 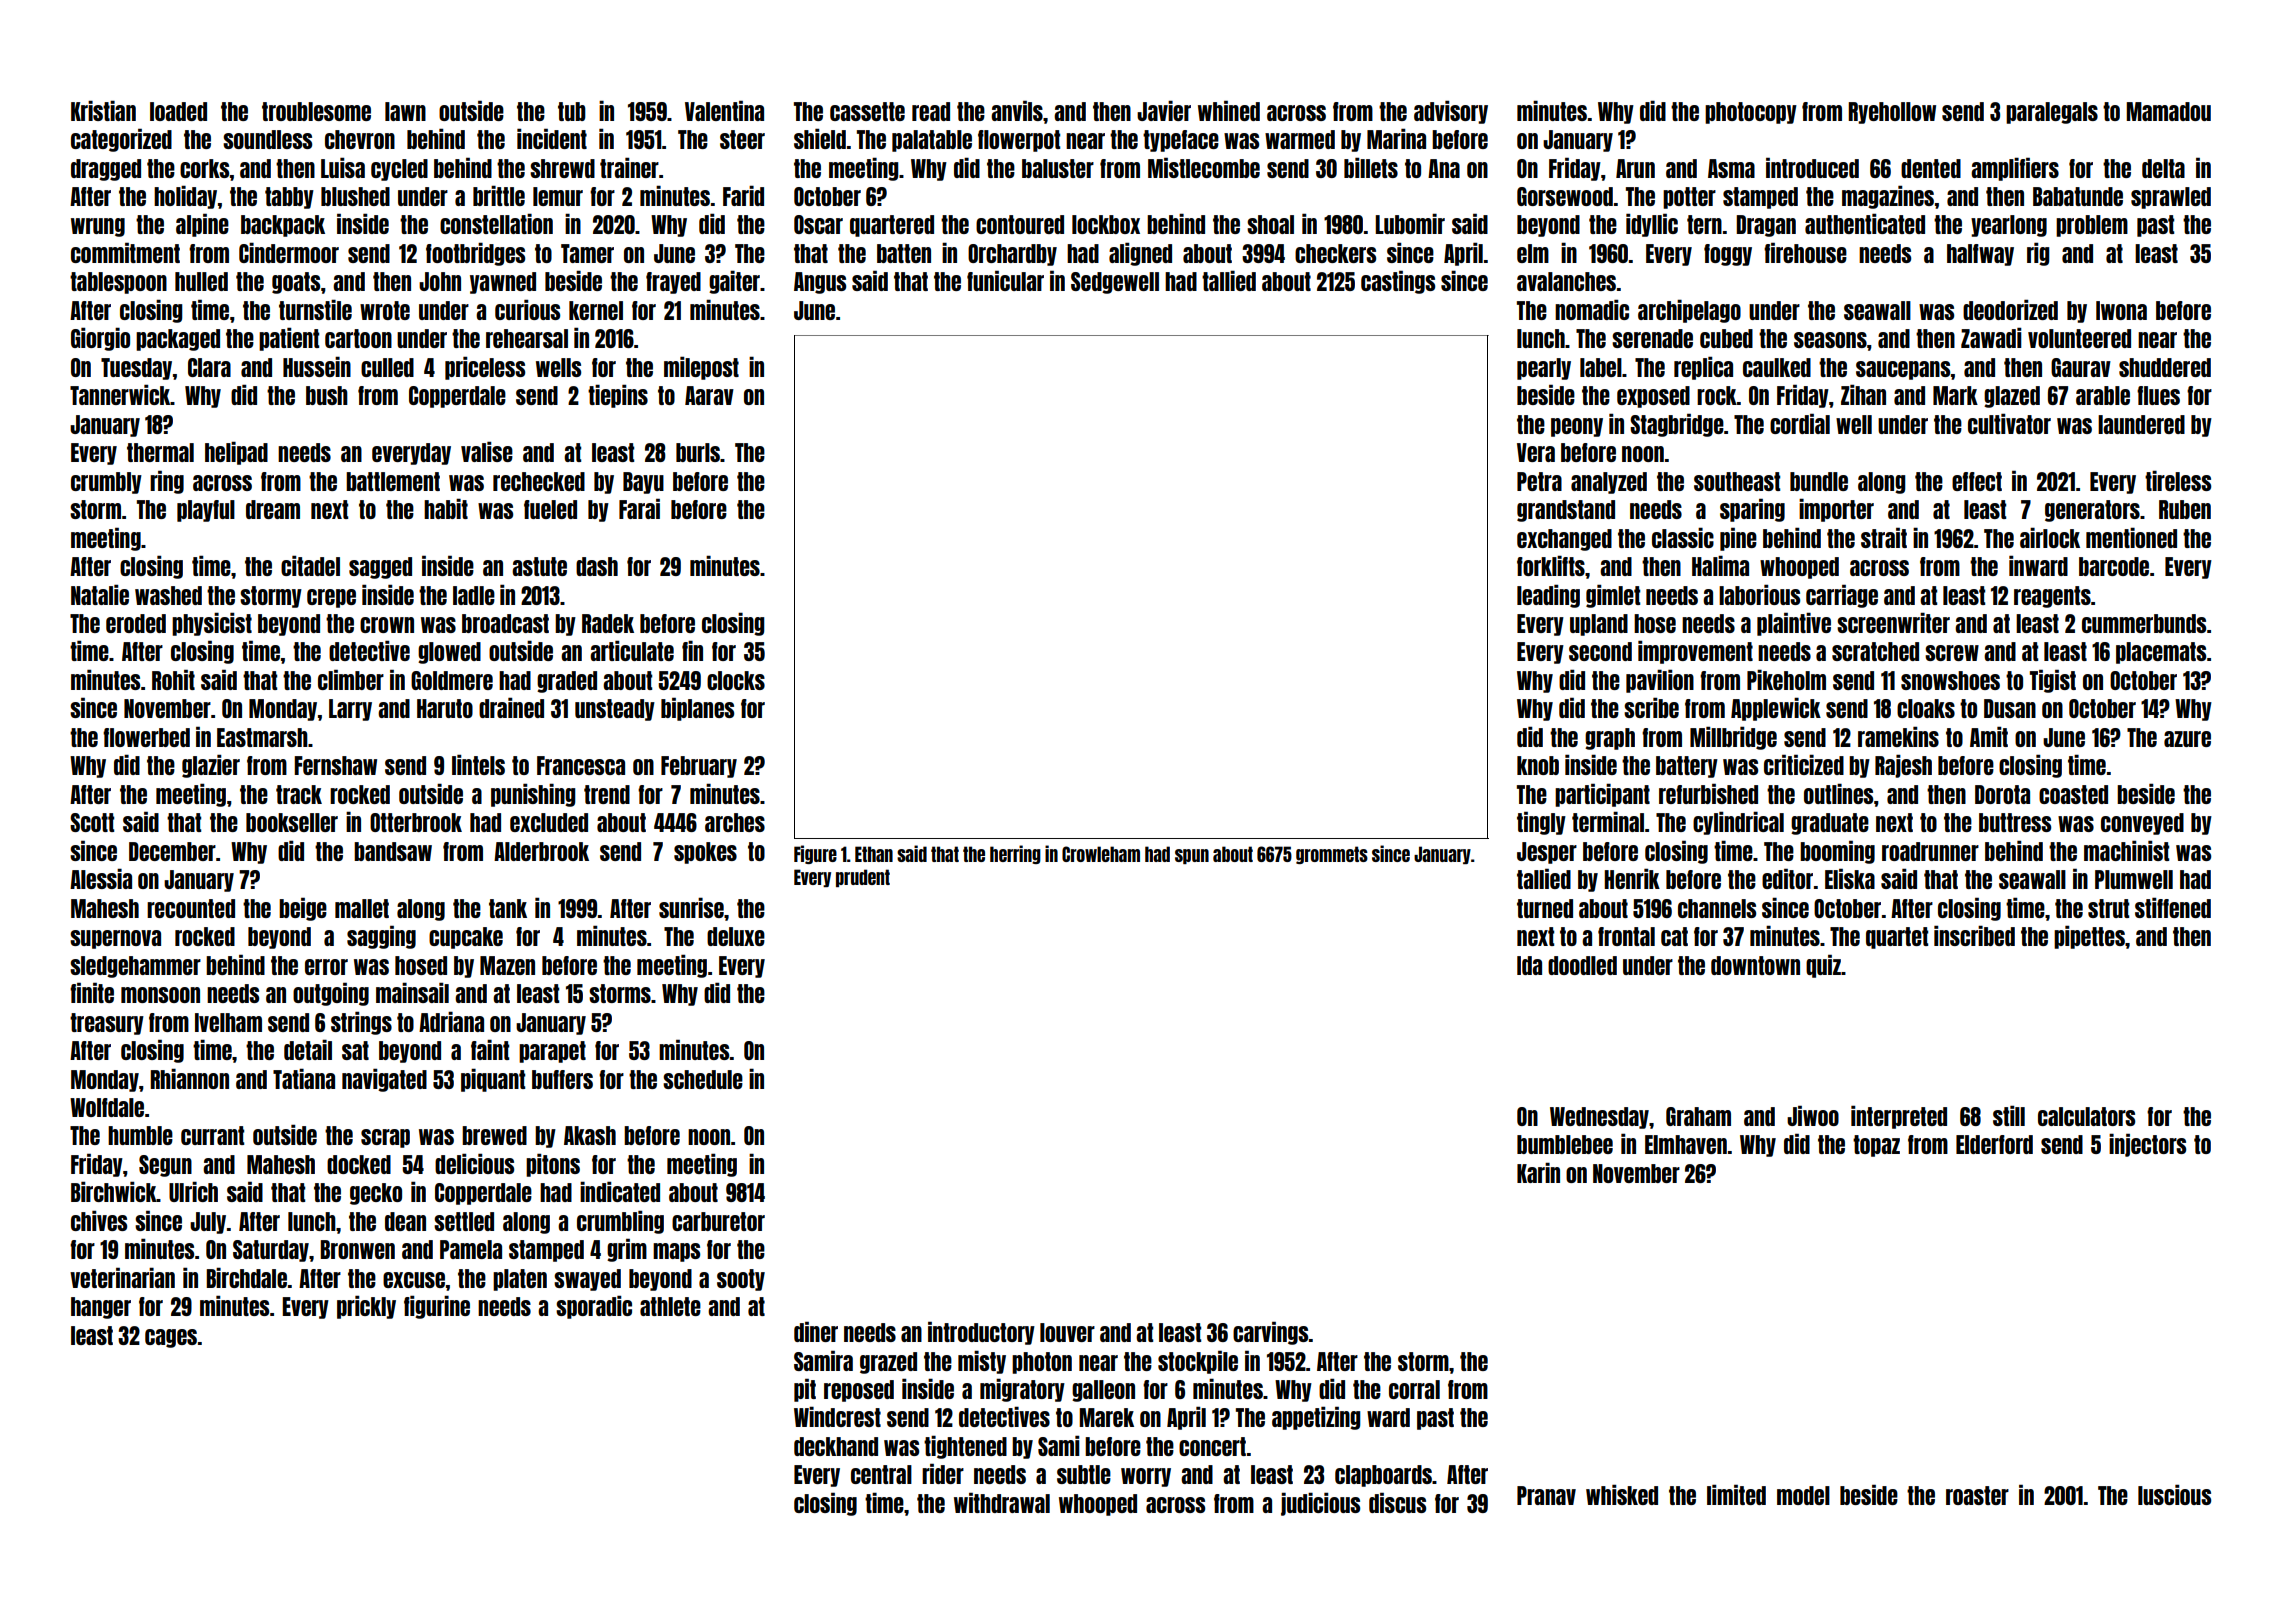 What do you see at coordinates (1146, 1477) in the screenshot?
I see `worry` at bounding box center [1146, 1477].
